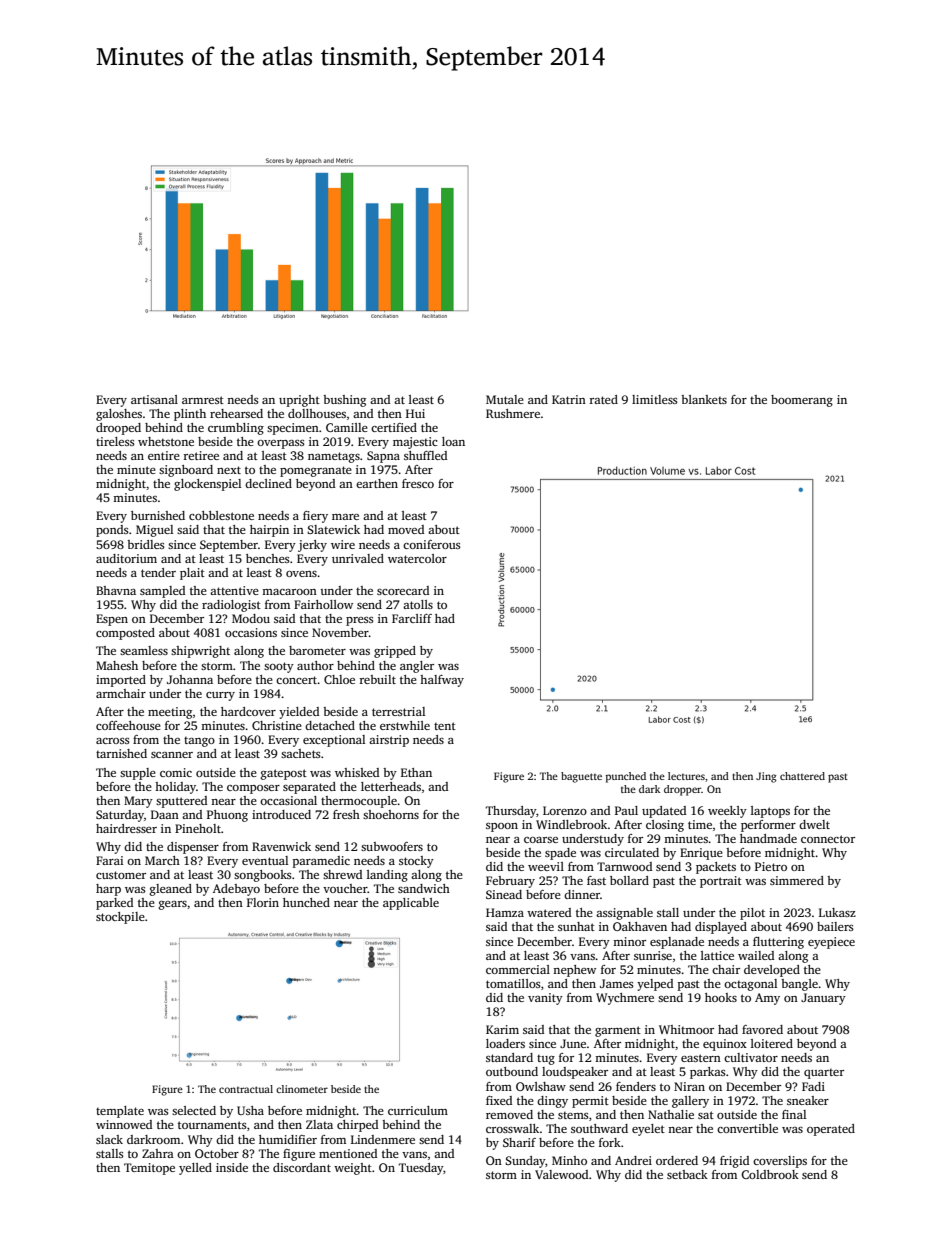 Image resolution: width=952 pixels, height=1233 pixels. What do you see at coordinates (236, 890) in the screenshot?
I see `Adebayo` at bounding box center [236, 890].
